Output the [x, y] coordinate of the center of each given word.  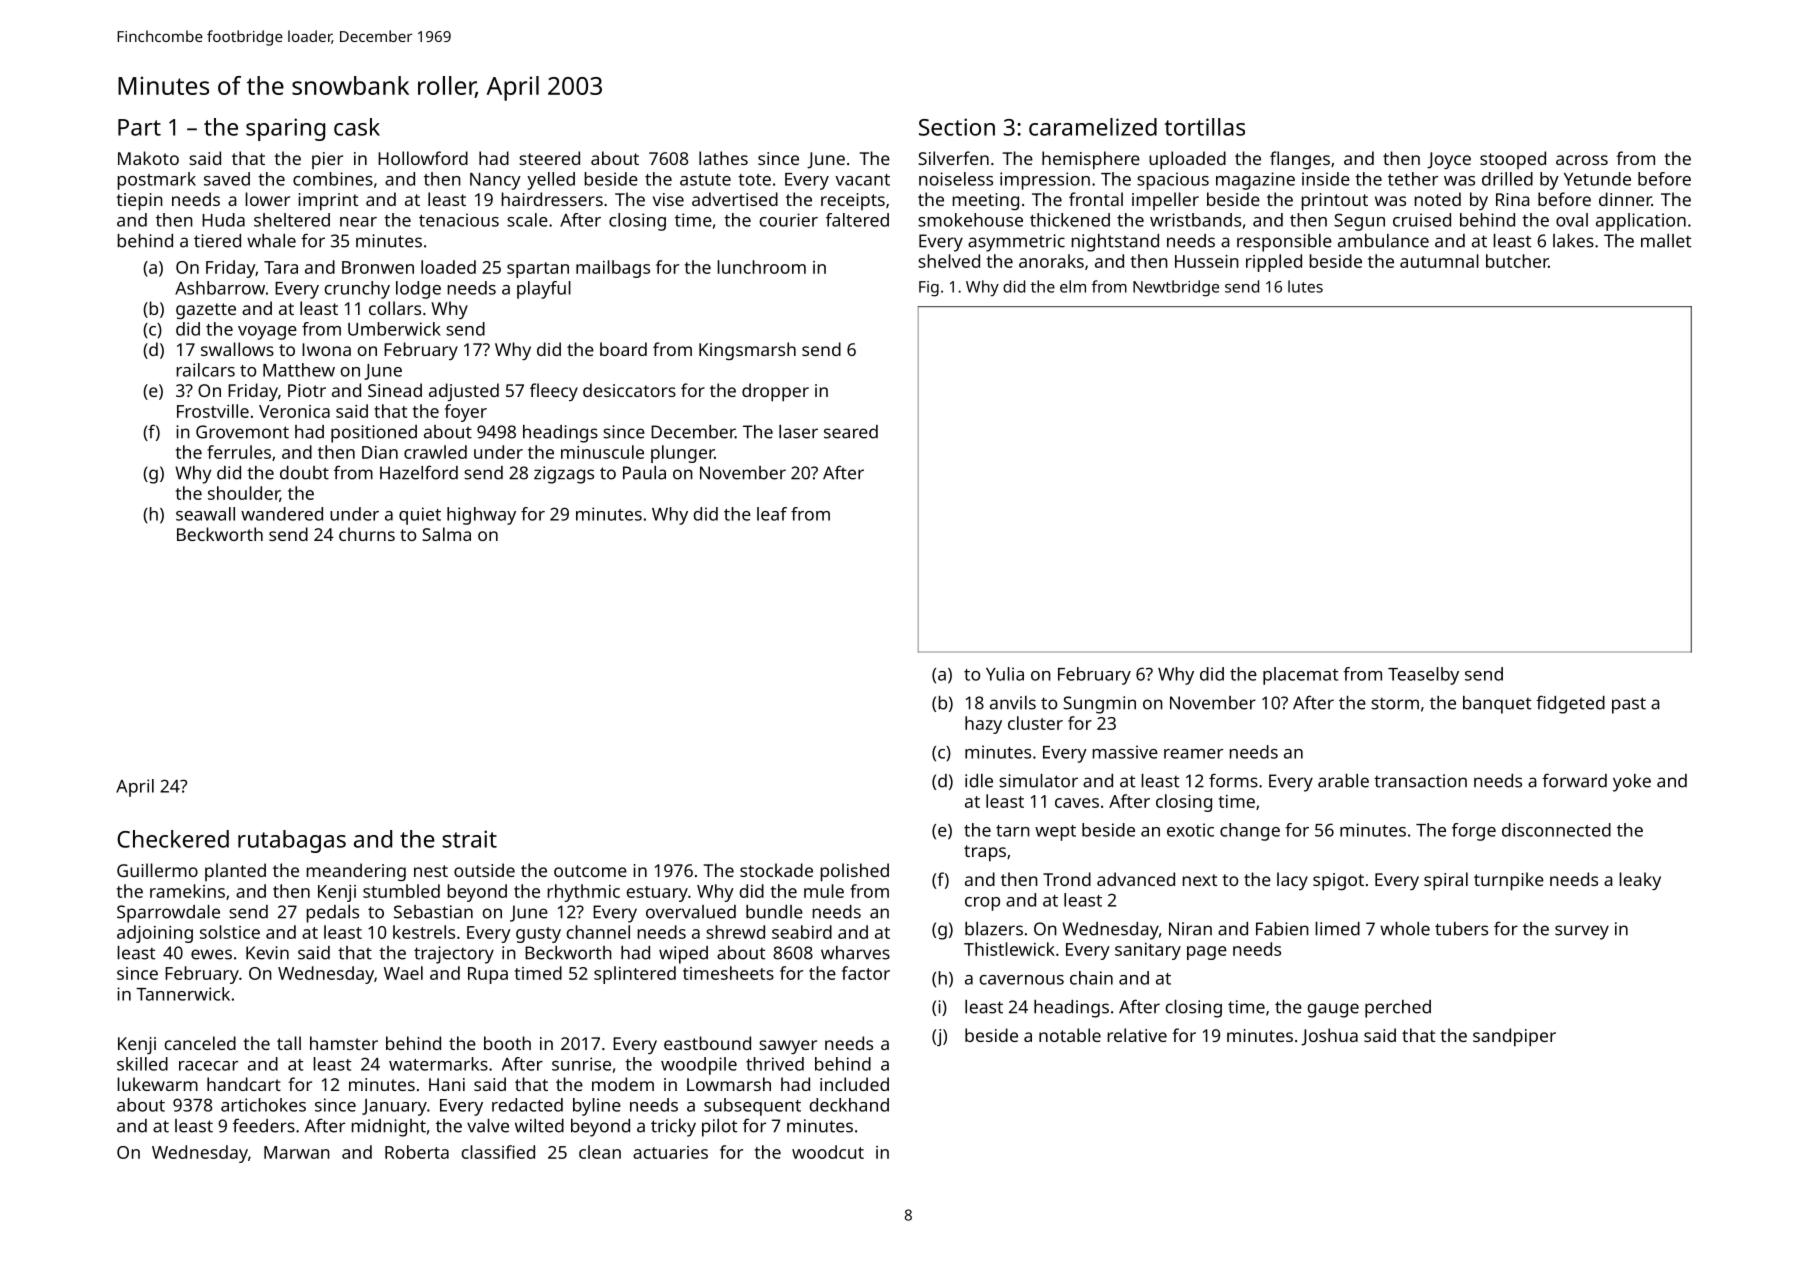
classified [498, 1152]
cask [357, 127]
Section [957, 127]
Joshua [1329, 1037]
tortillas [1204, 127]
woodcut [828, 1152]
